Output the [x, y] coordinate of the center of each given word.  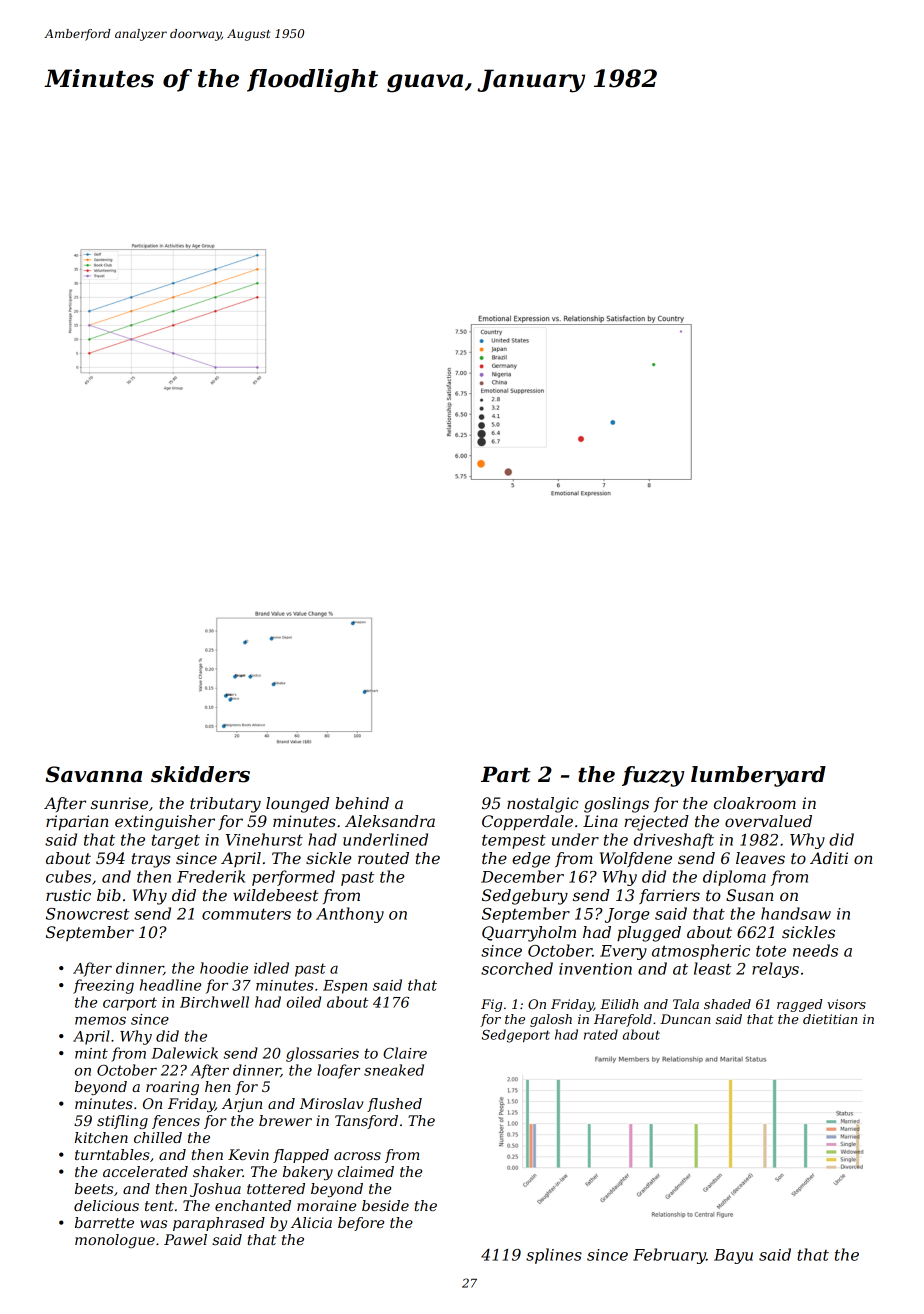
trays [151, 860]
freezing [103, 986]
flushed [394, 1105]
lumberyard [758, 776]
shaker [218, 1171]
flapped [301, 1156]
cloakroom [755, 803]
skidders [200, 774]
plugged [649, 934]
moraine [326, 1205]
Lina [600, 821]
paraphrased [219, 1224]
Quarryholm [529, 934]
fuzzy [653, 776]
